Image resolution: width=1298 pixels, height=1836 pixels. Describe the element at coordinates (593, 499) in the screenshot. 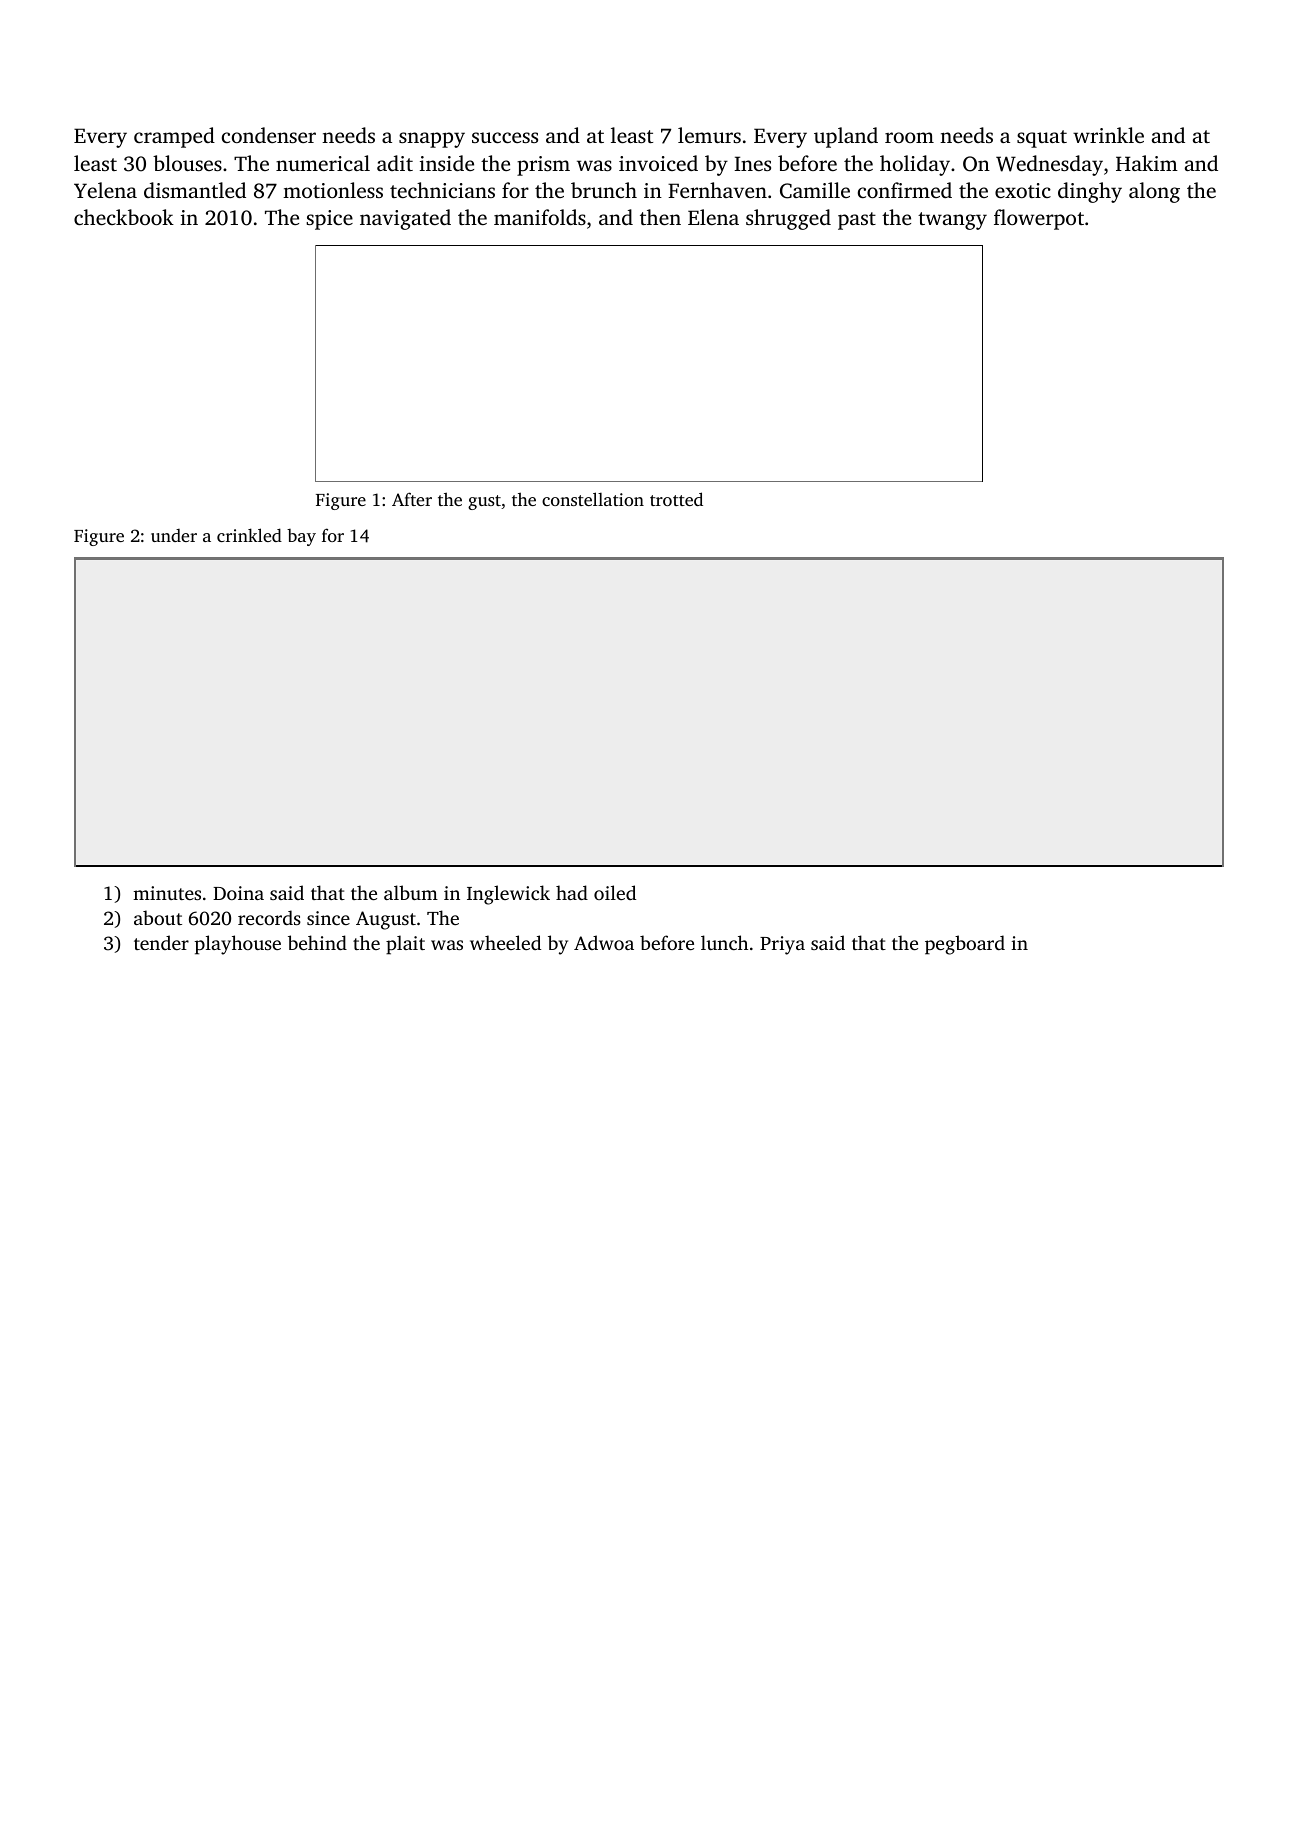

I see `constellation` at that location.
